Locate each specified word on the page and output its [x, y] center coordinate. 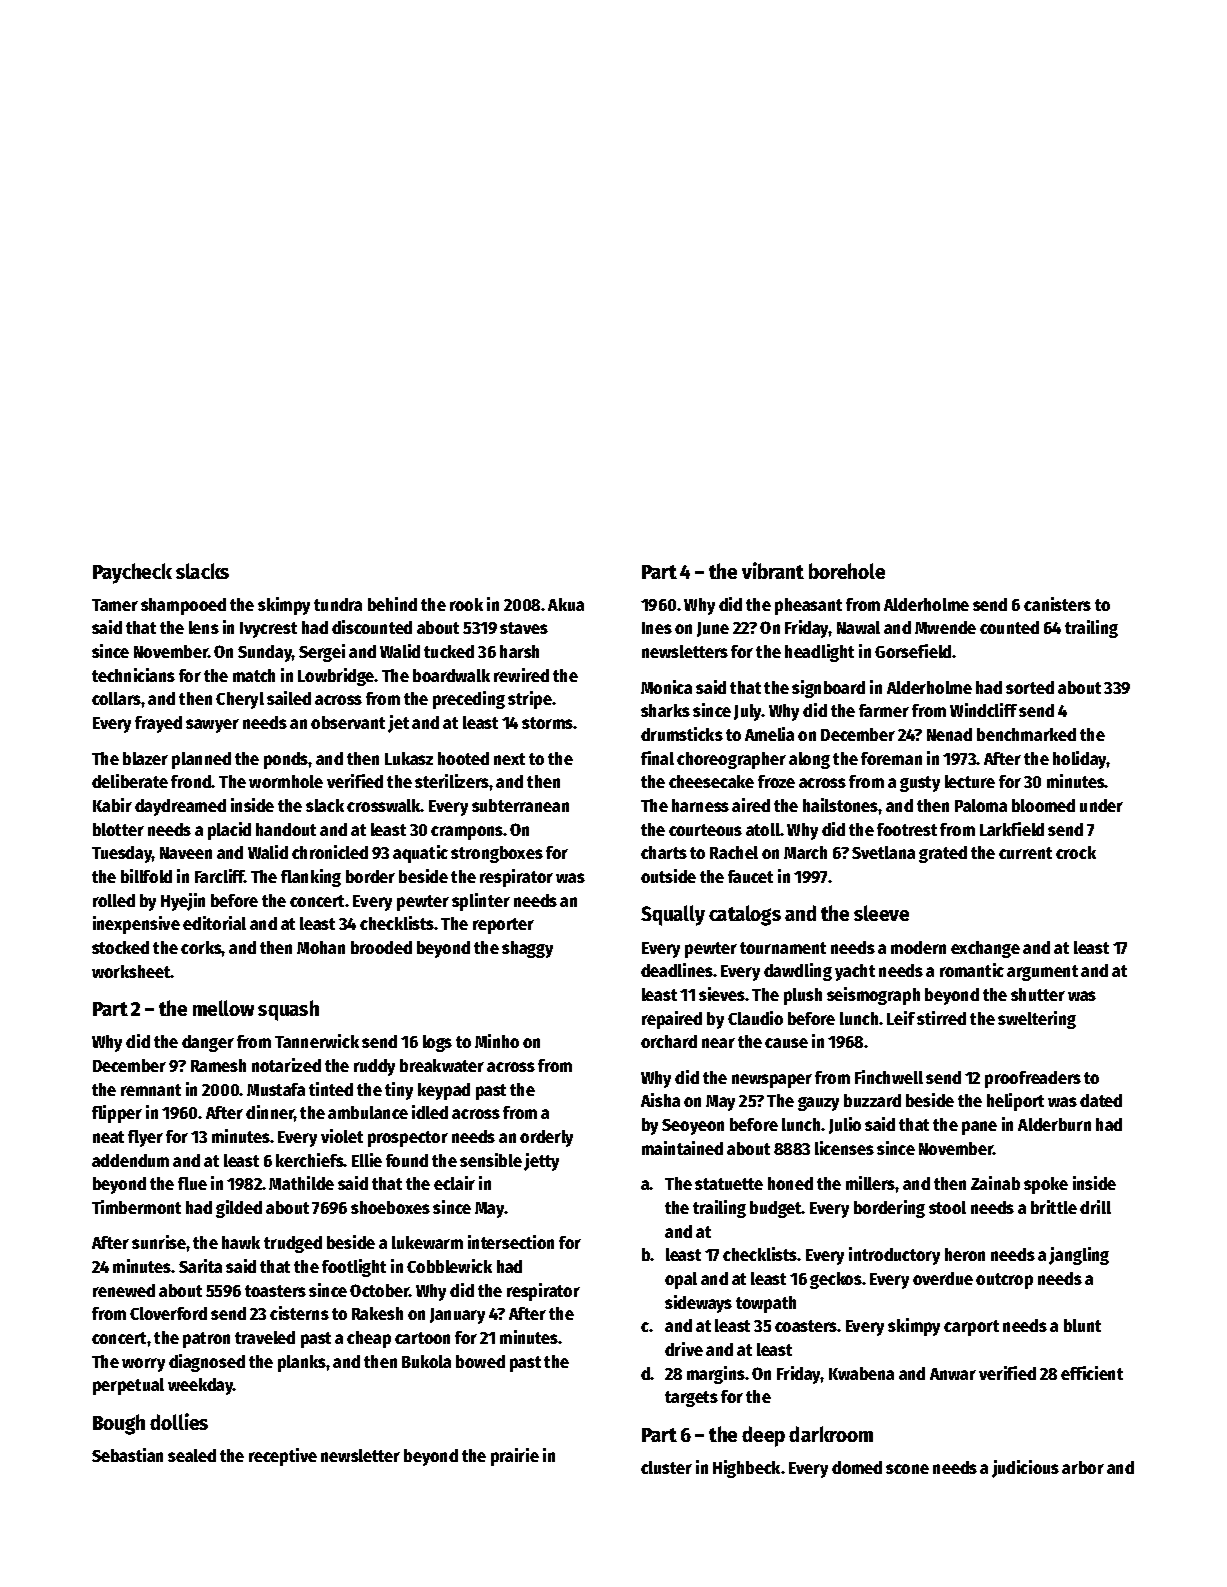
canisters [1057, 604]
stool [947, 1207]
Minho [497, 1041]
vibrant [773, 570]
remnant [151, 1090]
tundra [338, 604]
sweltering [1037, 1020]
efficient [1092, 1373]
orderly [546, 1138]
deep [763, 1436]
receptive [283, 1457]
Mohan [321, 947]
